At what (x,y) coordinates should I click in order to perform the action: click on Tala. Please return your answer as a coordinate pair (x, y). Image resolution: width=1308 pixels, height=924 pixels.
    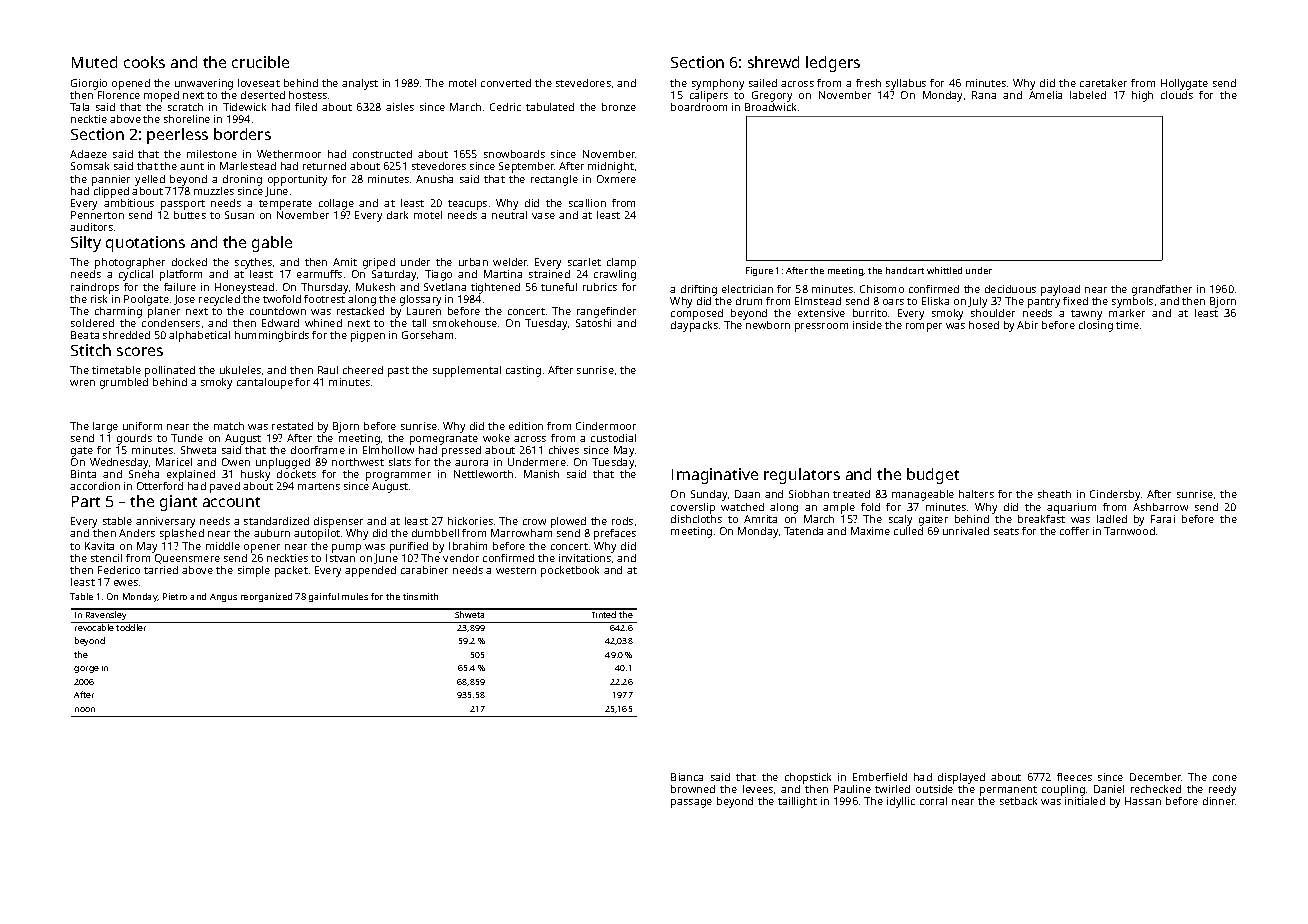
    Looking at the image, I should click on (79, 107).
